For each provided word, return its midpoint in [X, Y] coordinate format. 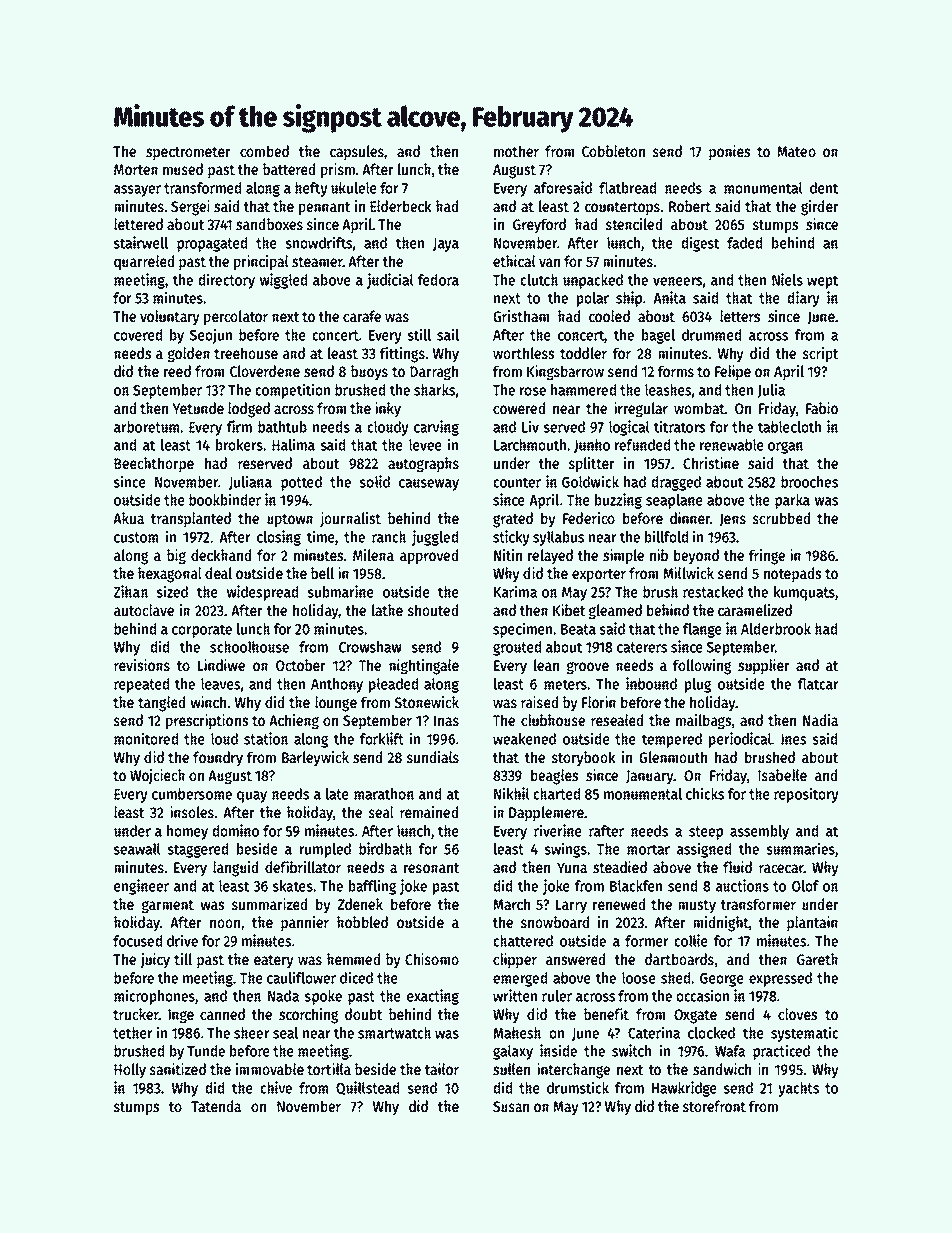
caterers [642, 647]
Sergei [190, 208]
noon [225, 923]
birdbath [385, 848]
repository [806, 795]
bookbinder [225, 499]
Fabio [822, 408]
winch [208, 702]
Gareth [817, 959]
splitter [592, 465]
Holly [130, 1071]
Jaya [446, 245]
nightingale [424, 667]
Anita [669, 297]
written [515, 995]
